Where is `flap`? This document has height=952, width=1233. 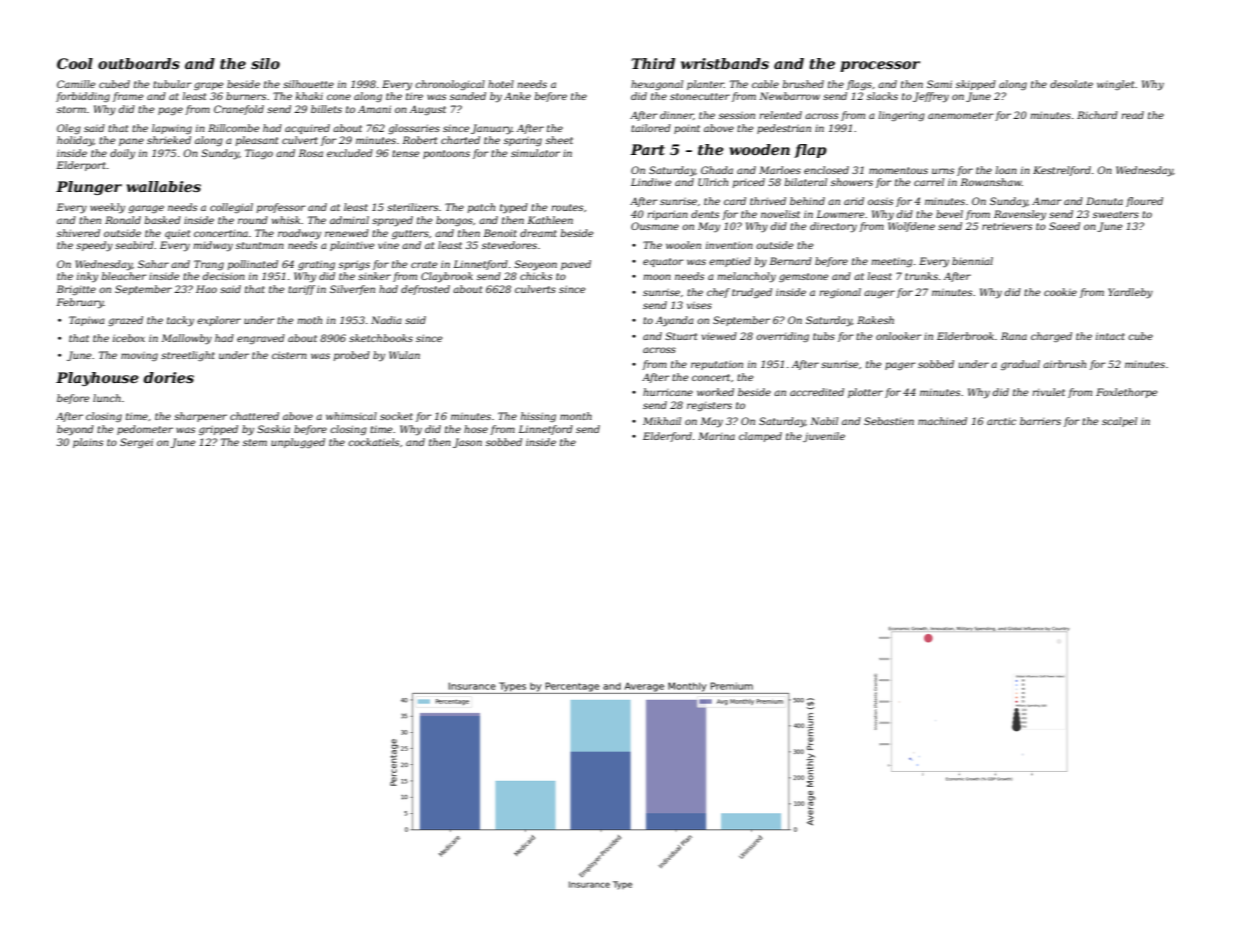 flap is located at coordinates (810, 151).
